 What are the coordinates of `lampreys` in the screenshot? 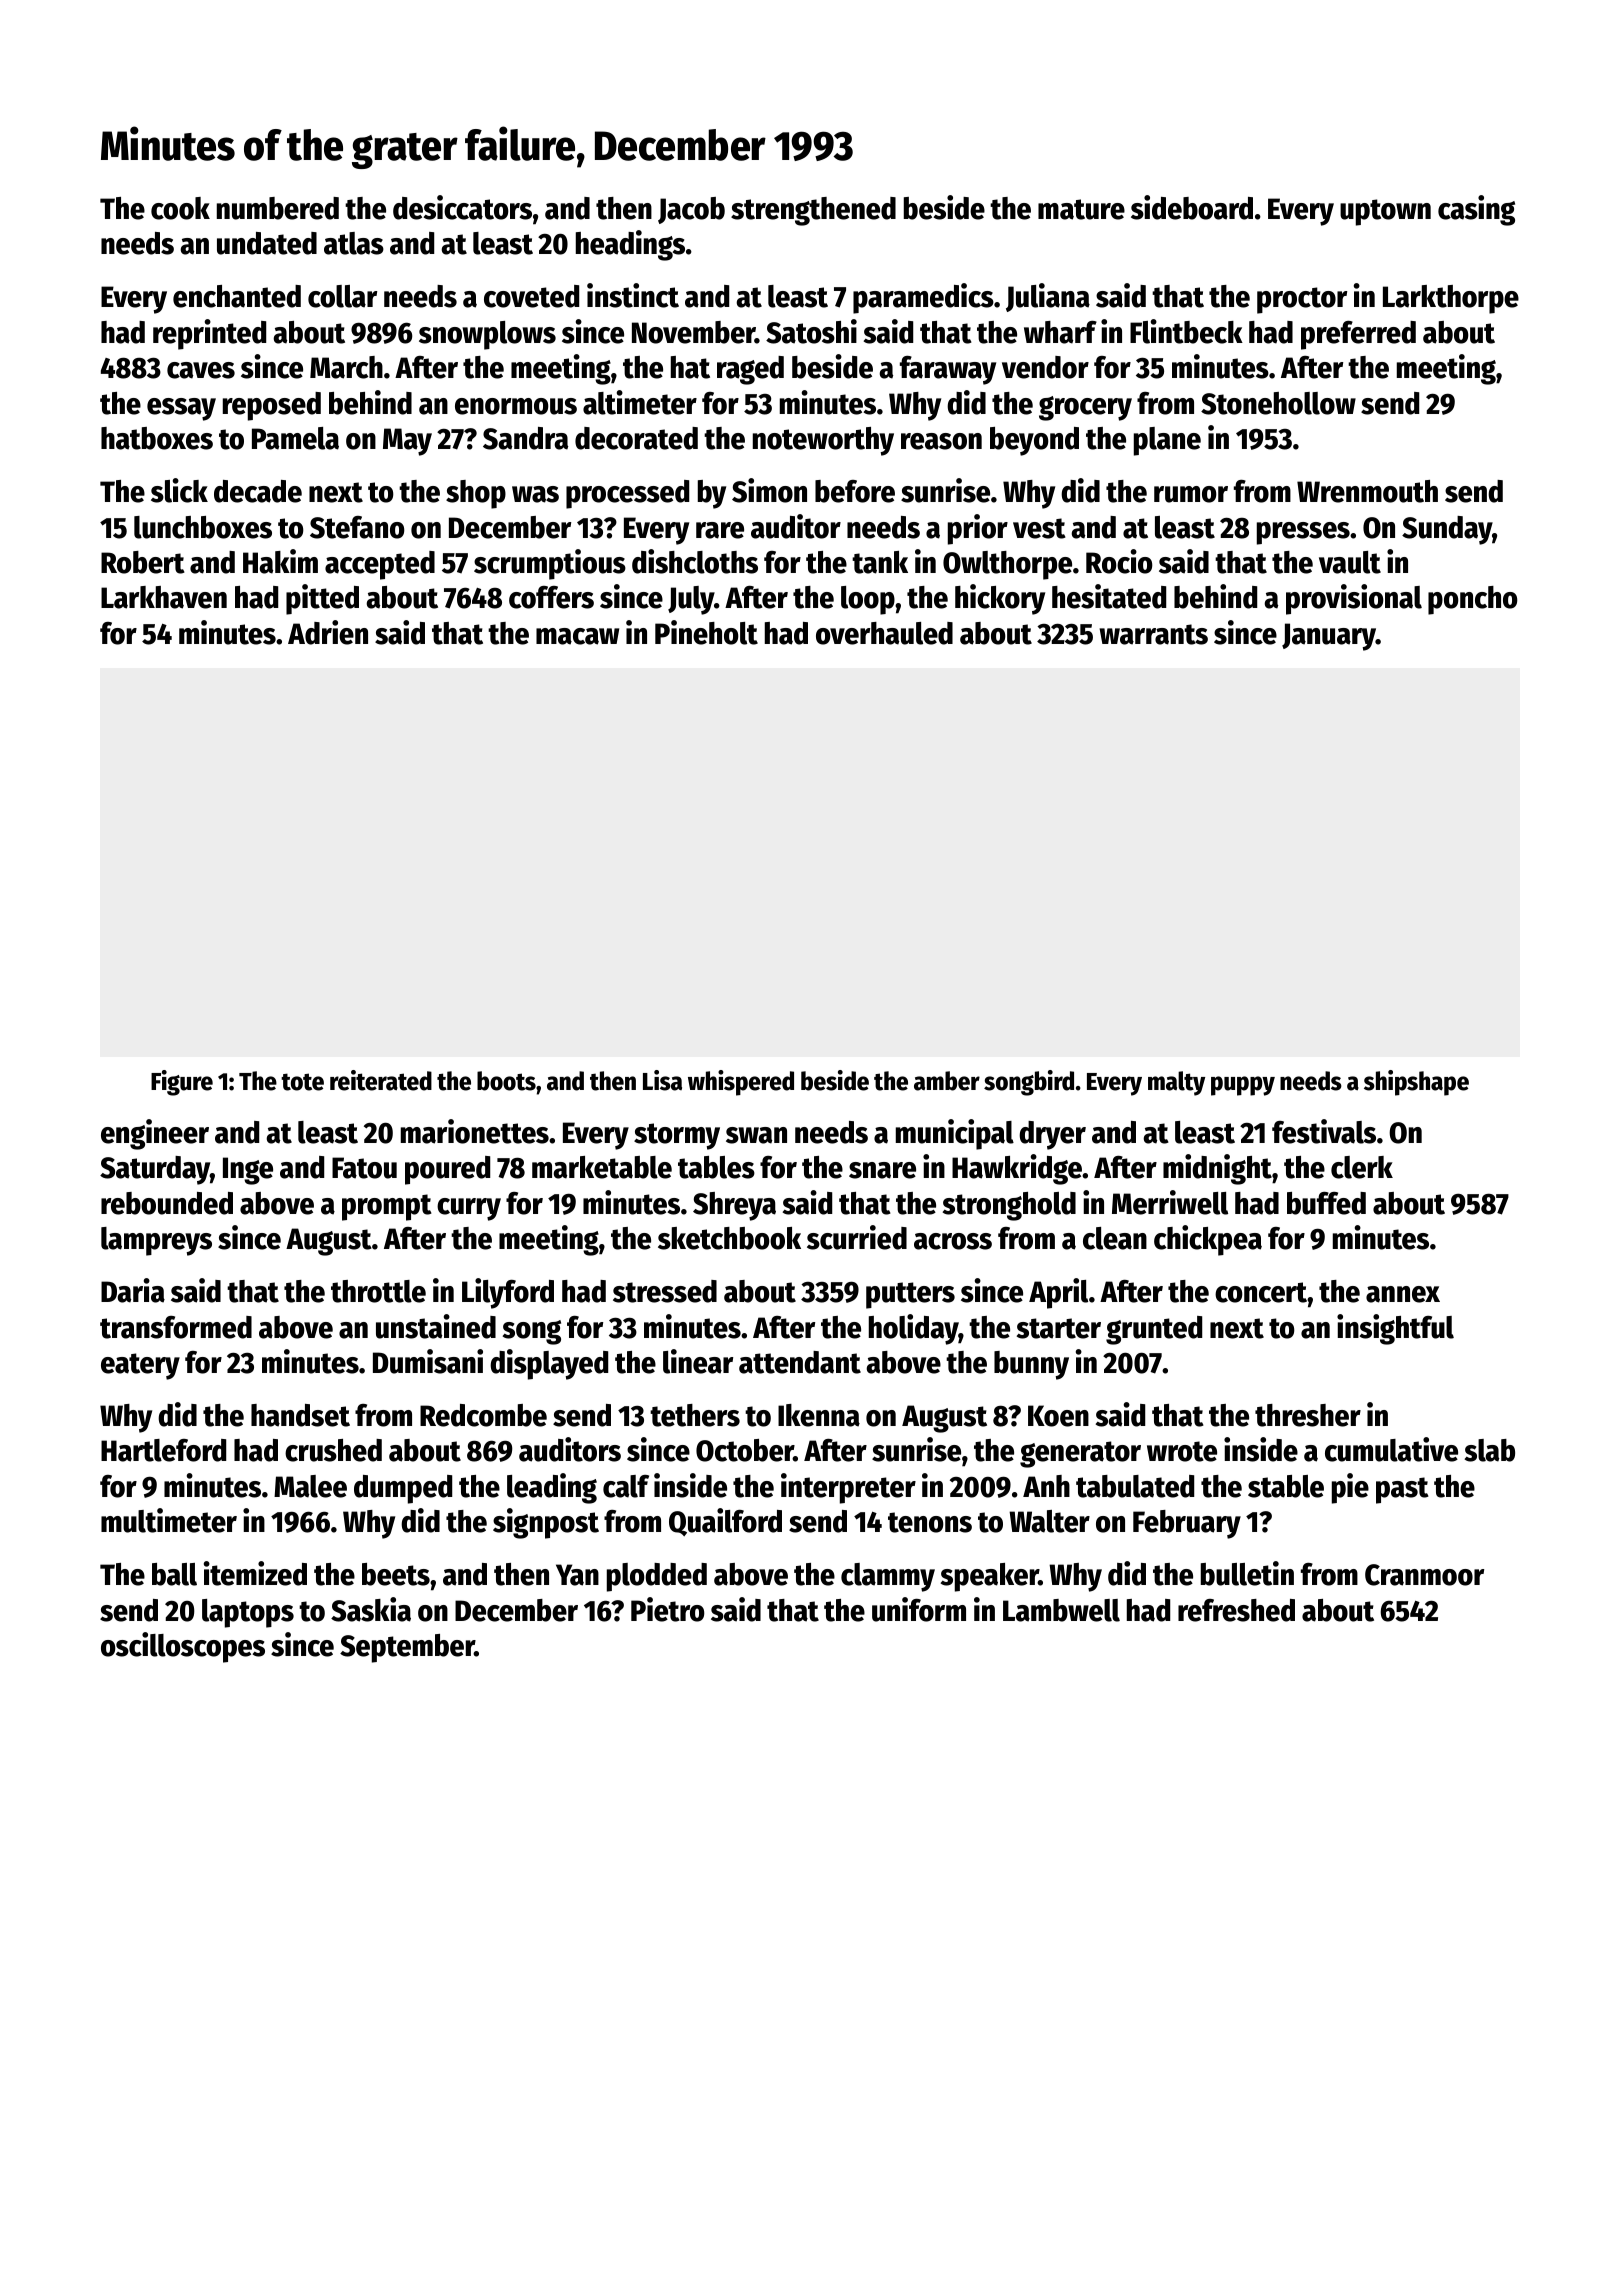 It's located at (156, 1241).
